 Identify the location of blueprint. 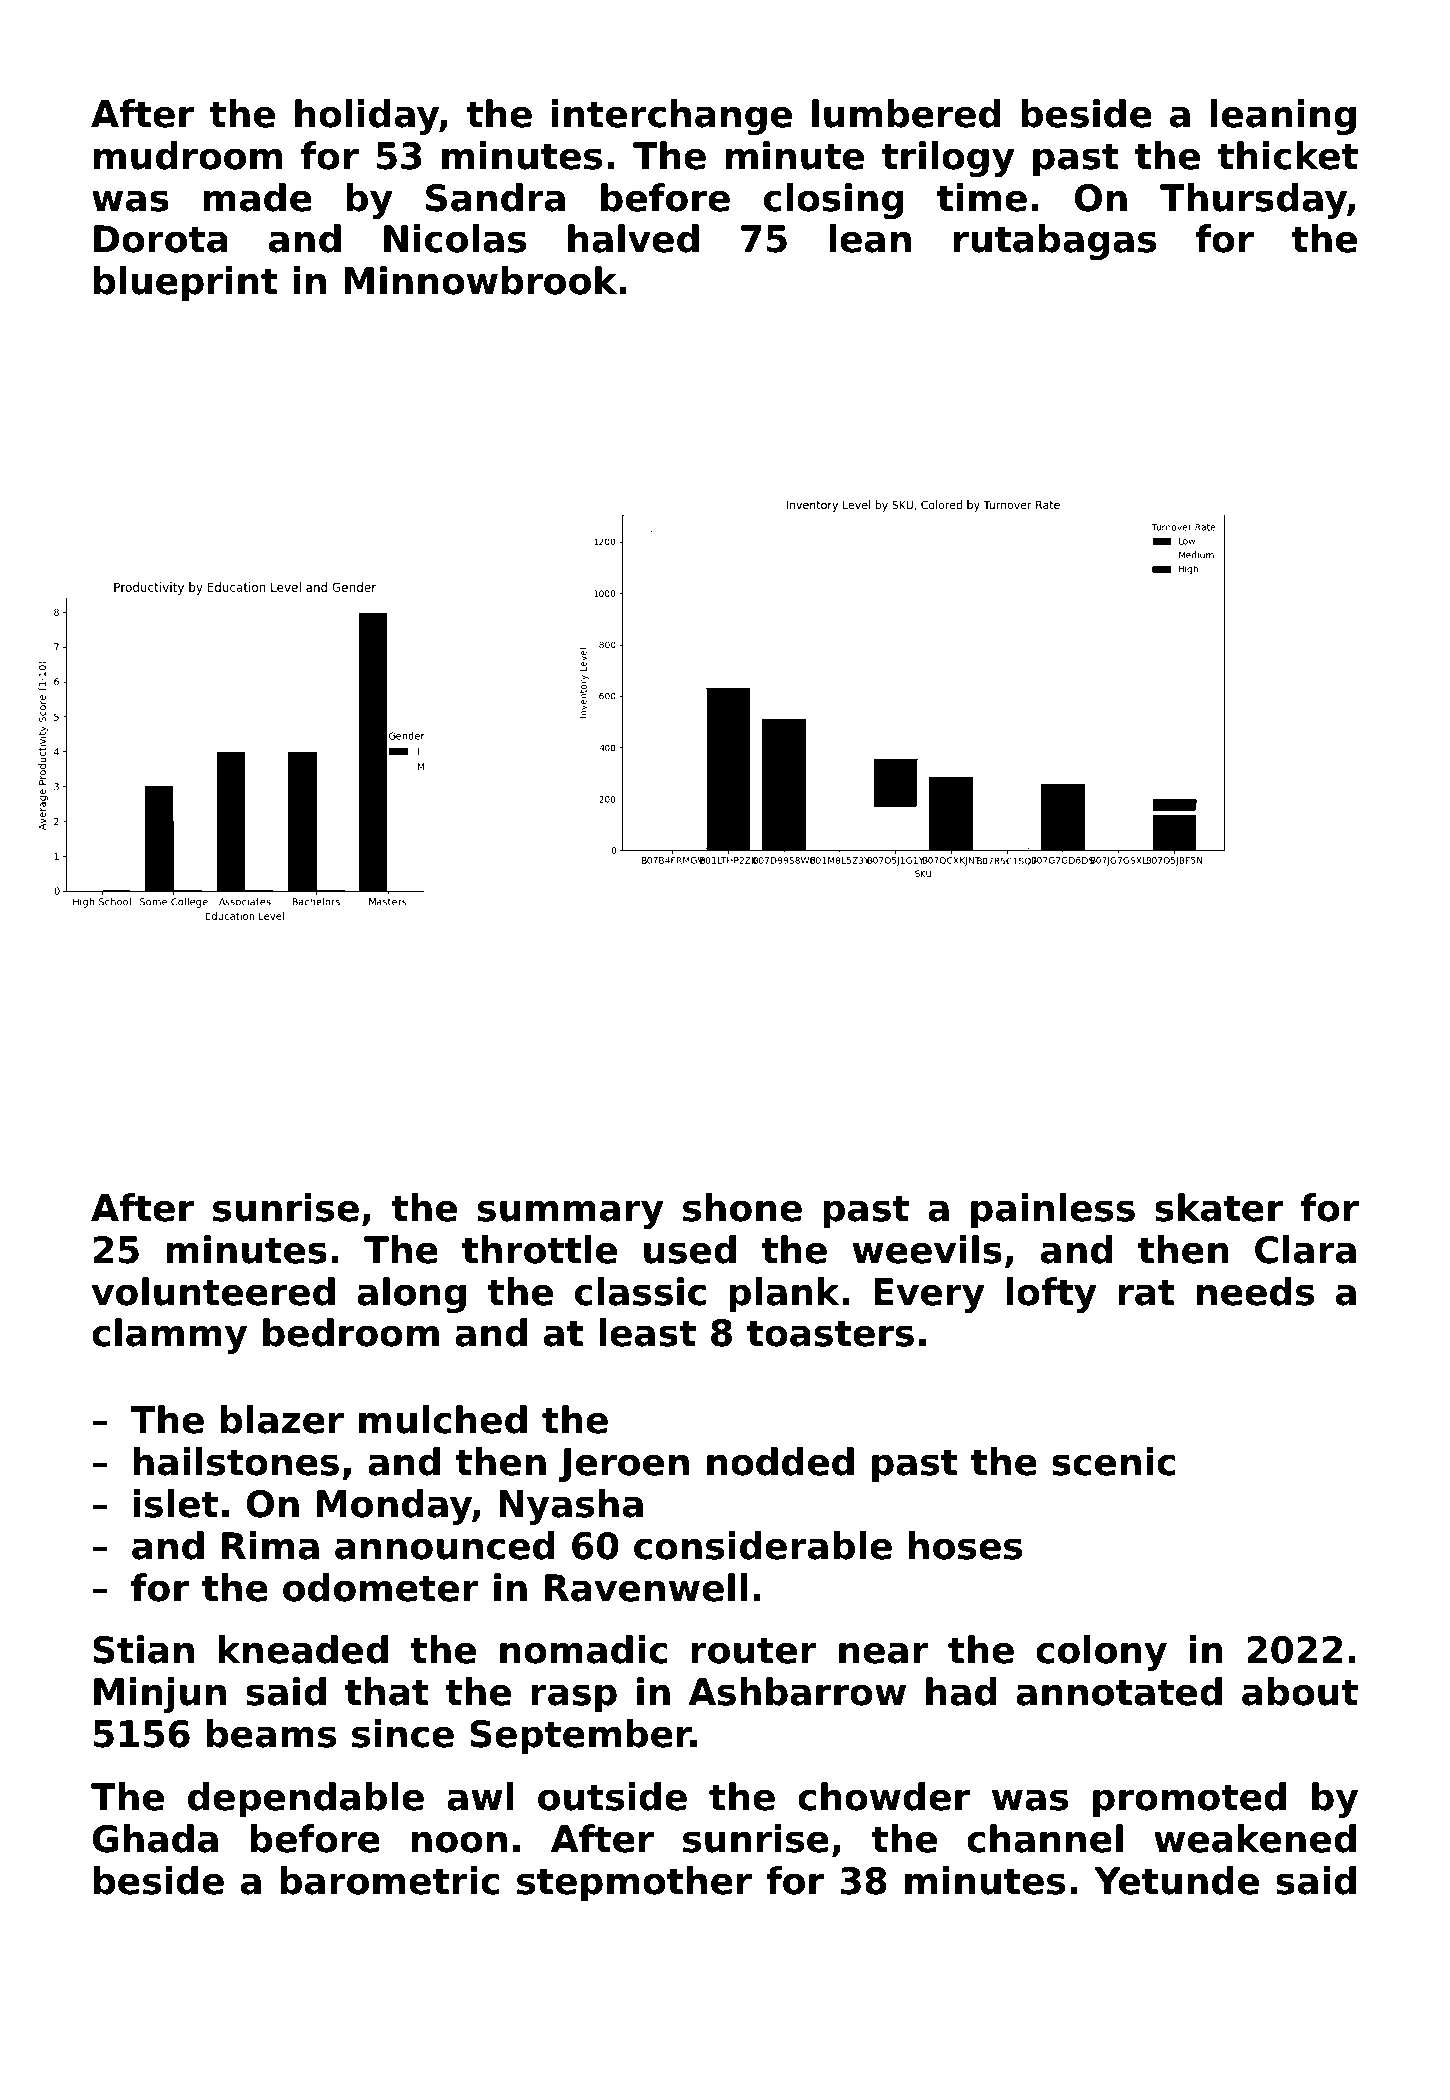
(186, 284).
